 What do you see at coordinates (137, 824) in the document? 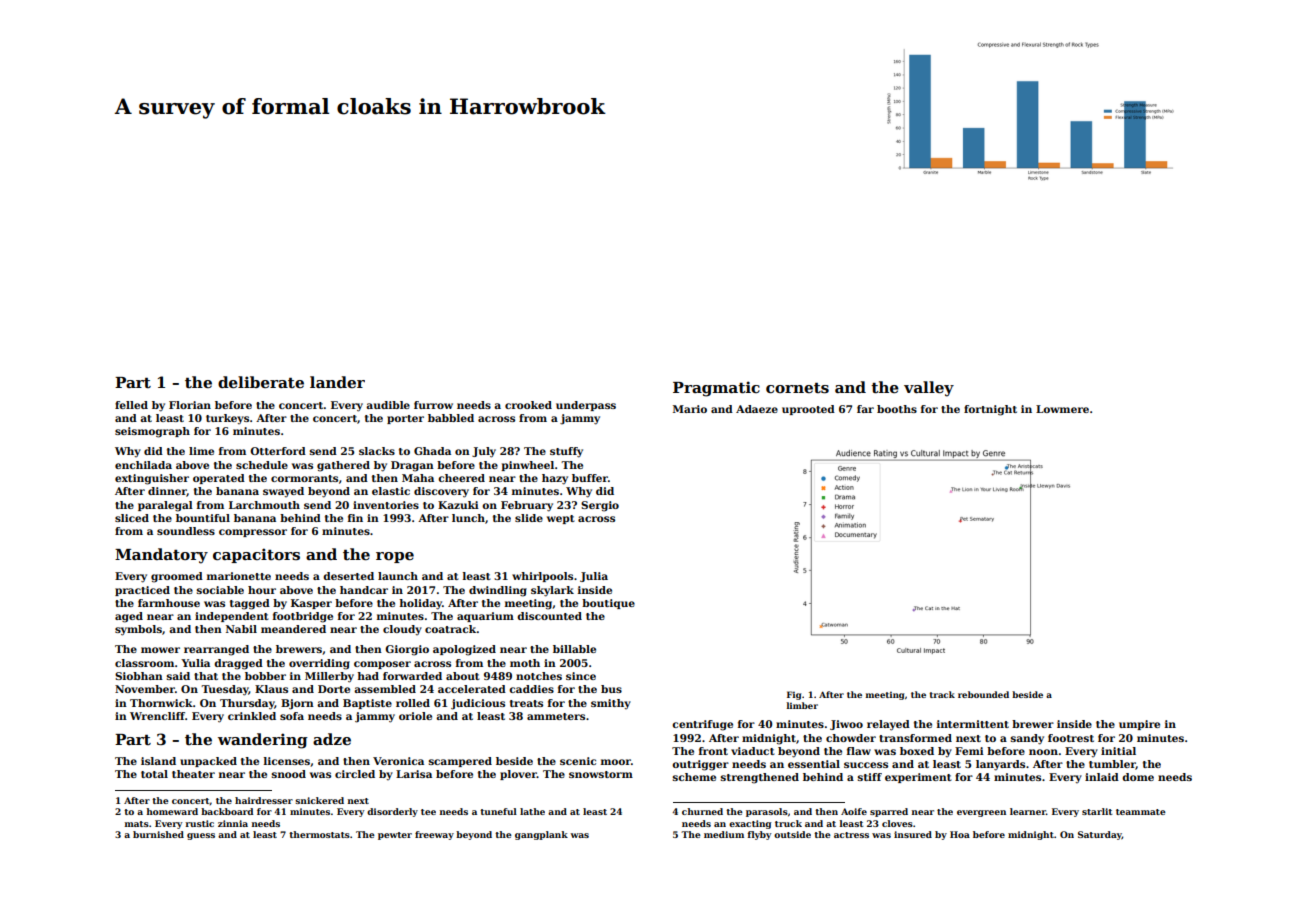
I see `mats` at bounding box center [137, 824].
